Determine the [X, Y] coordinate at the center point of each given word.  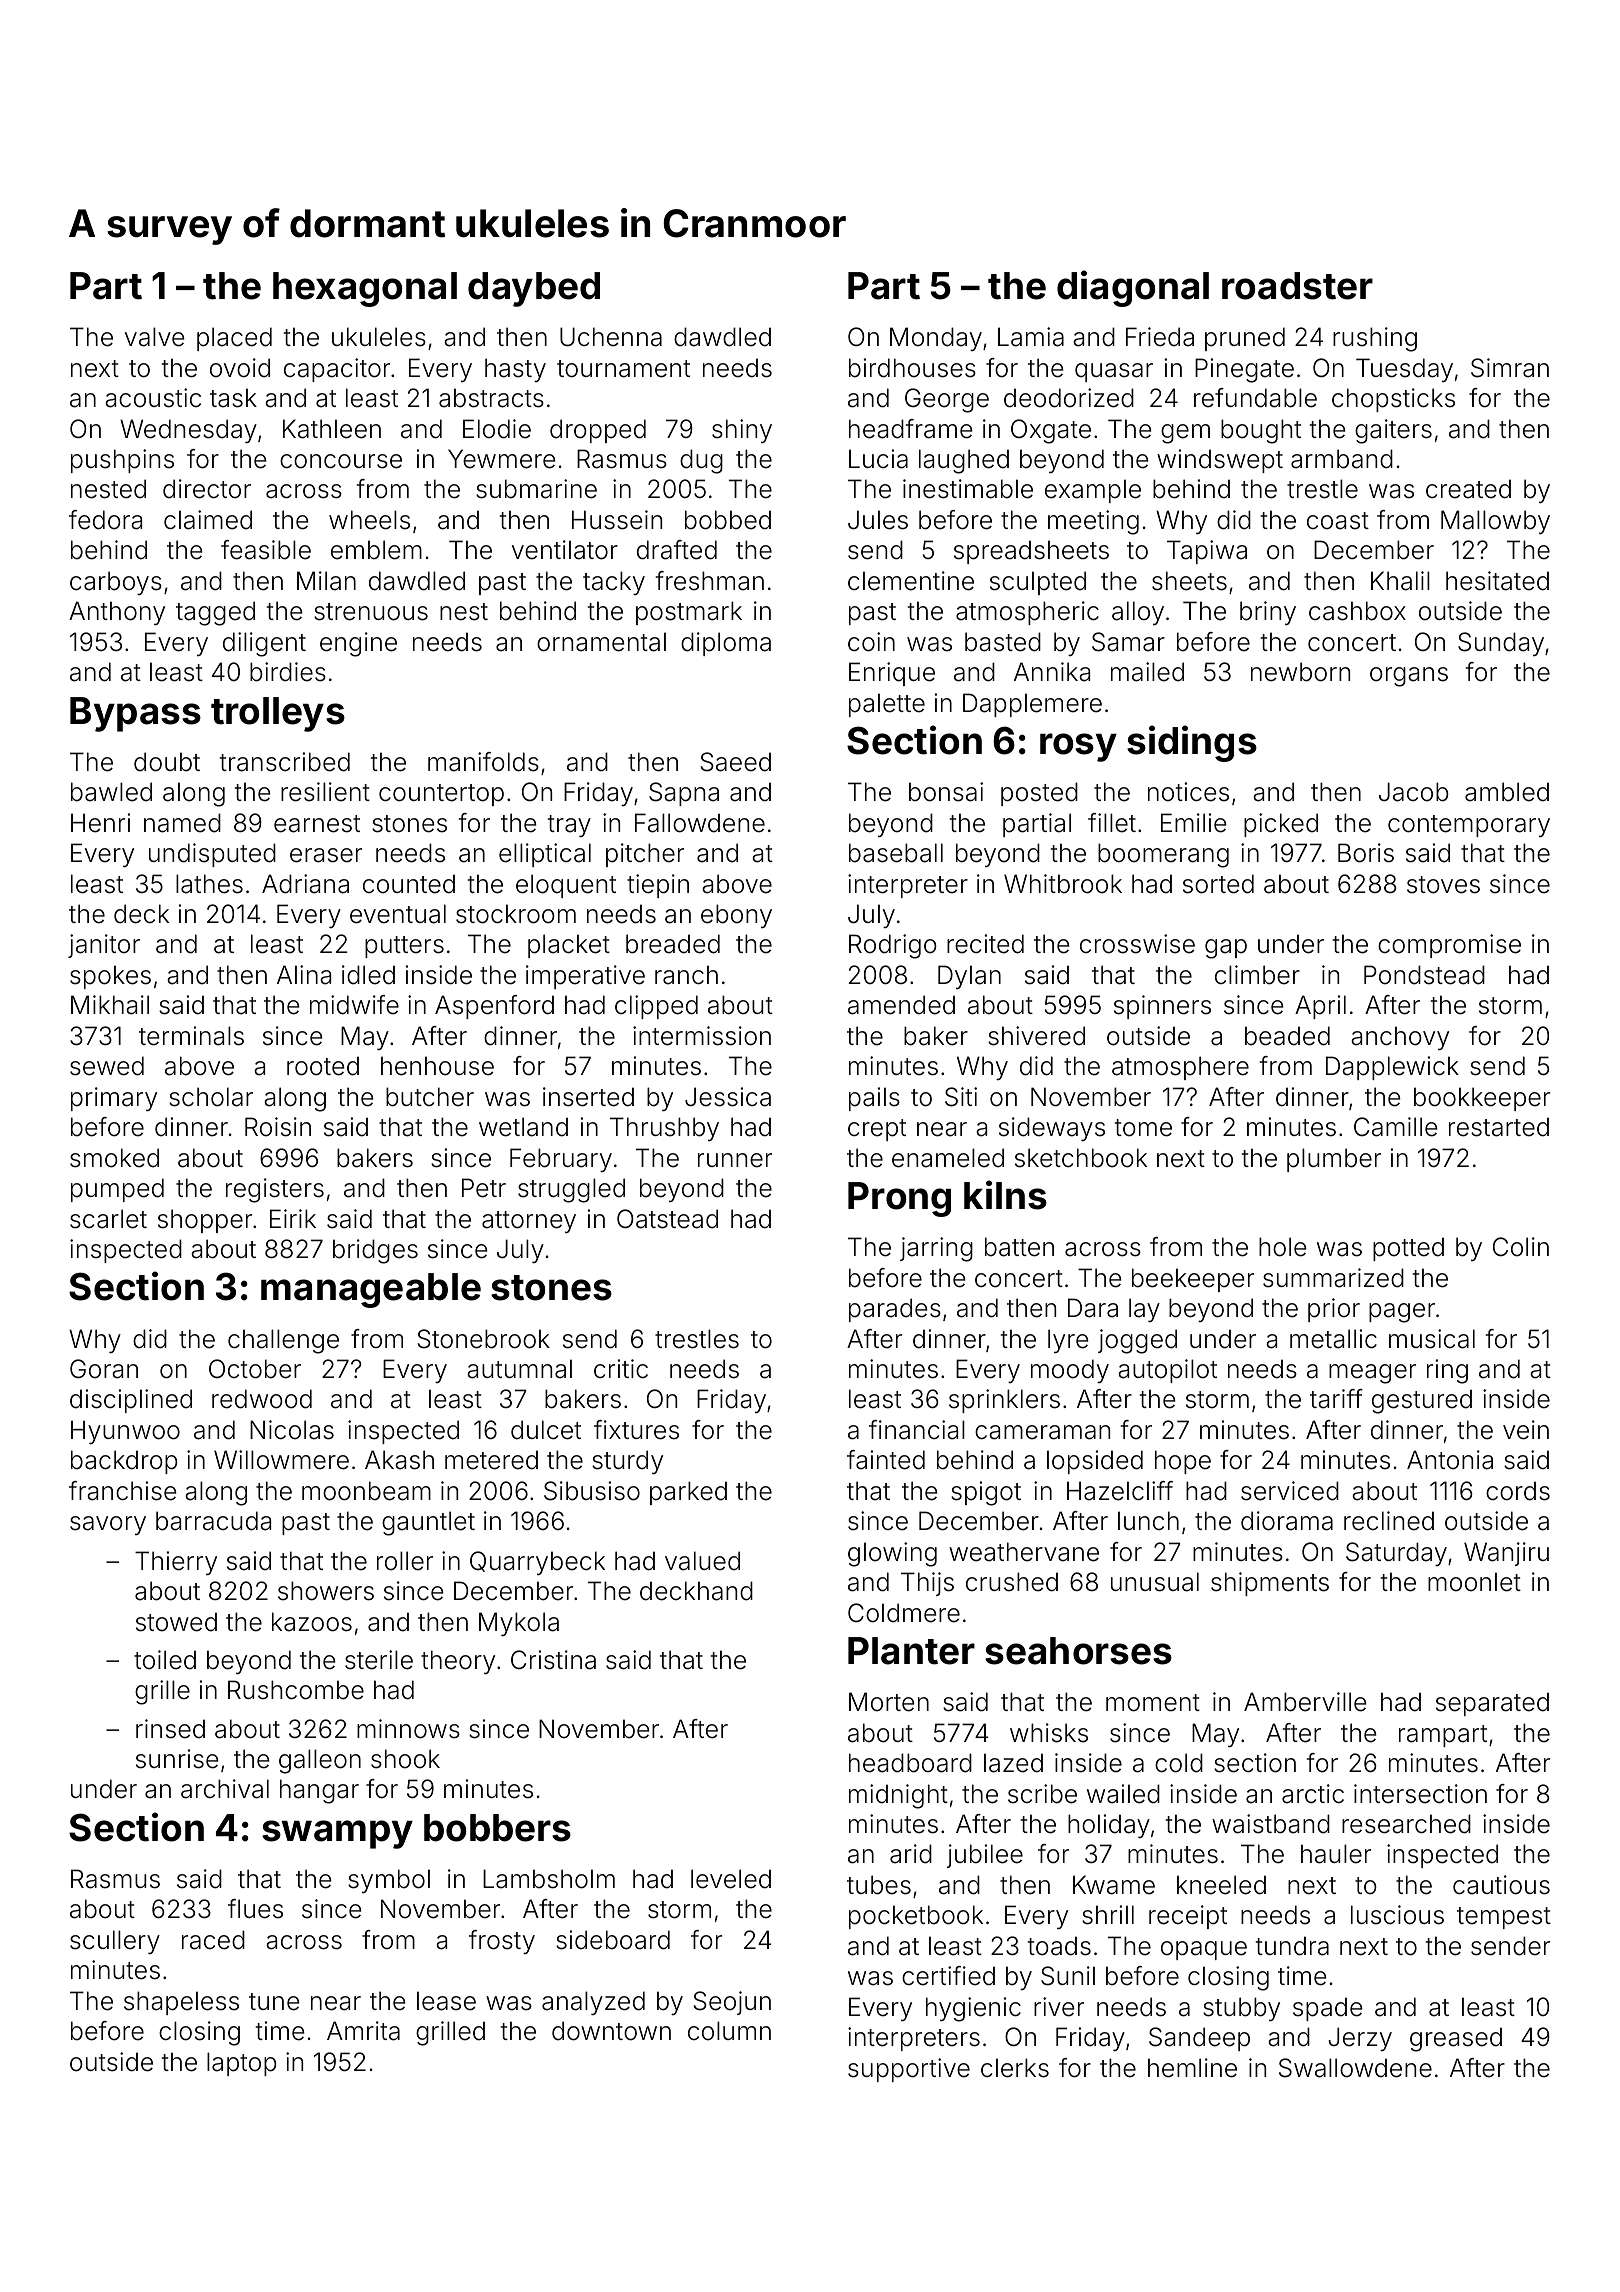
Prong [899, 1199]
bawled [111, 792]
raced [213, 1940]
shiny [742, 431]
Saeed [736, 762]
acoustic [153, 398]
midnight [898, 1796]
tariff [1336, 1399]
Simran [1510, 368]
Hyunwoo [125, 1432]
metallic [1333, 1339]
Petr [484, 1188]
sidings [1192, 743]
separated [1492, 1704]
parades [895, 1310]
